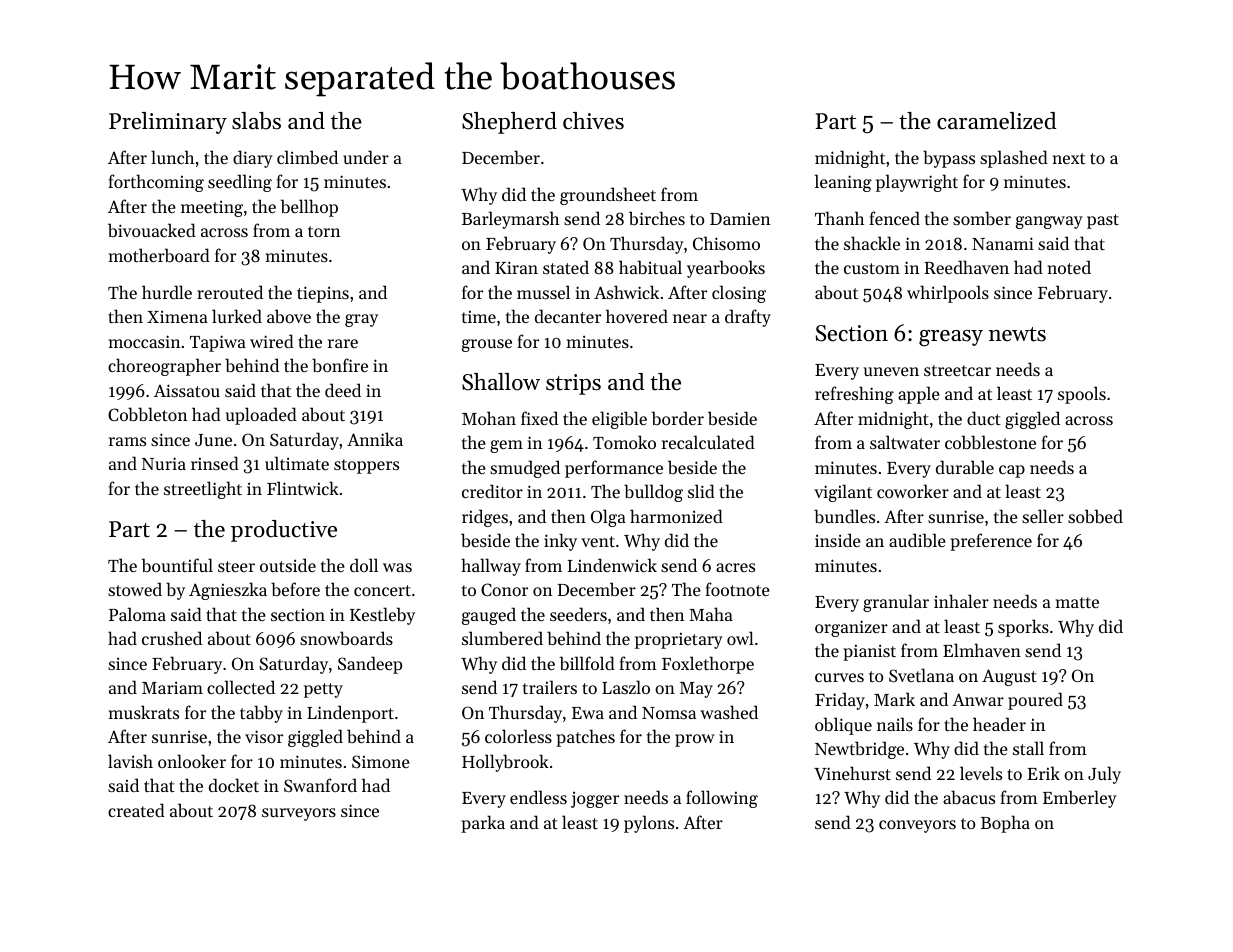 This screenshot has width=1233, height=952. Describe the element at coordinates (309, 208) in the screenshot. I see `bellhop` at that location.
